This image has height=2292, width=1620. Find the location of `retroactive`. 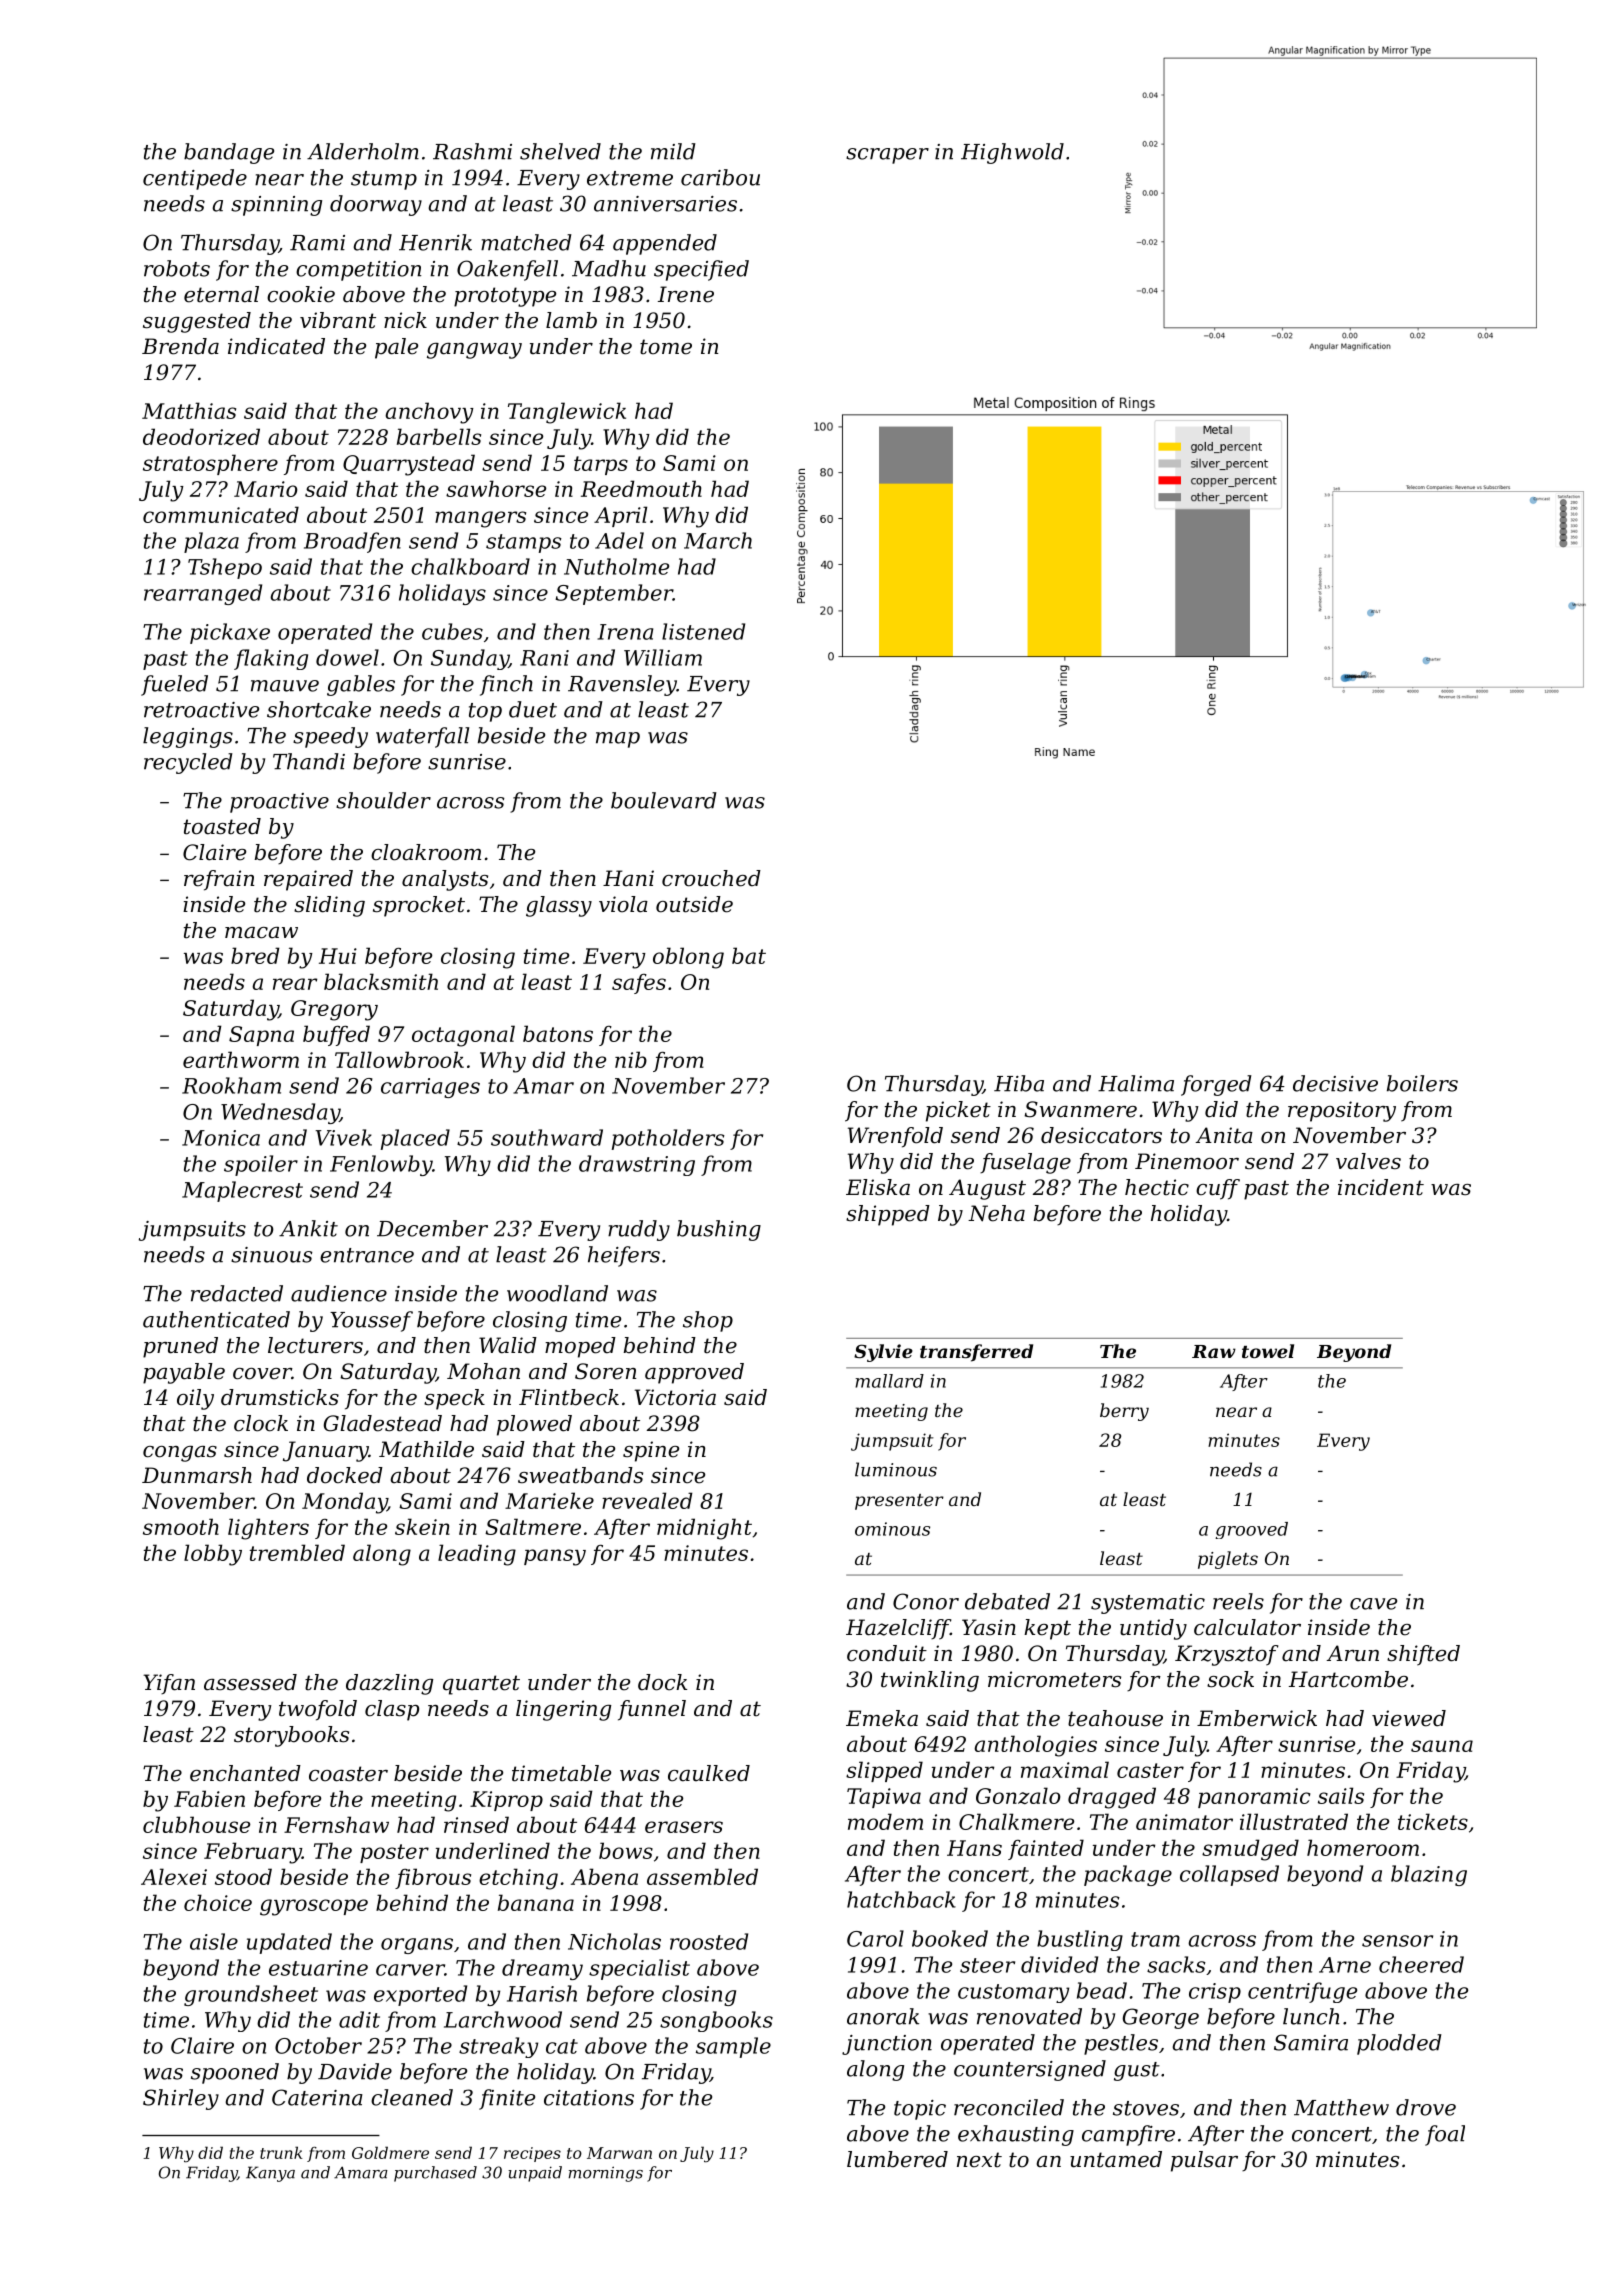

retroactive is located at coordinates (201, 710).
